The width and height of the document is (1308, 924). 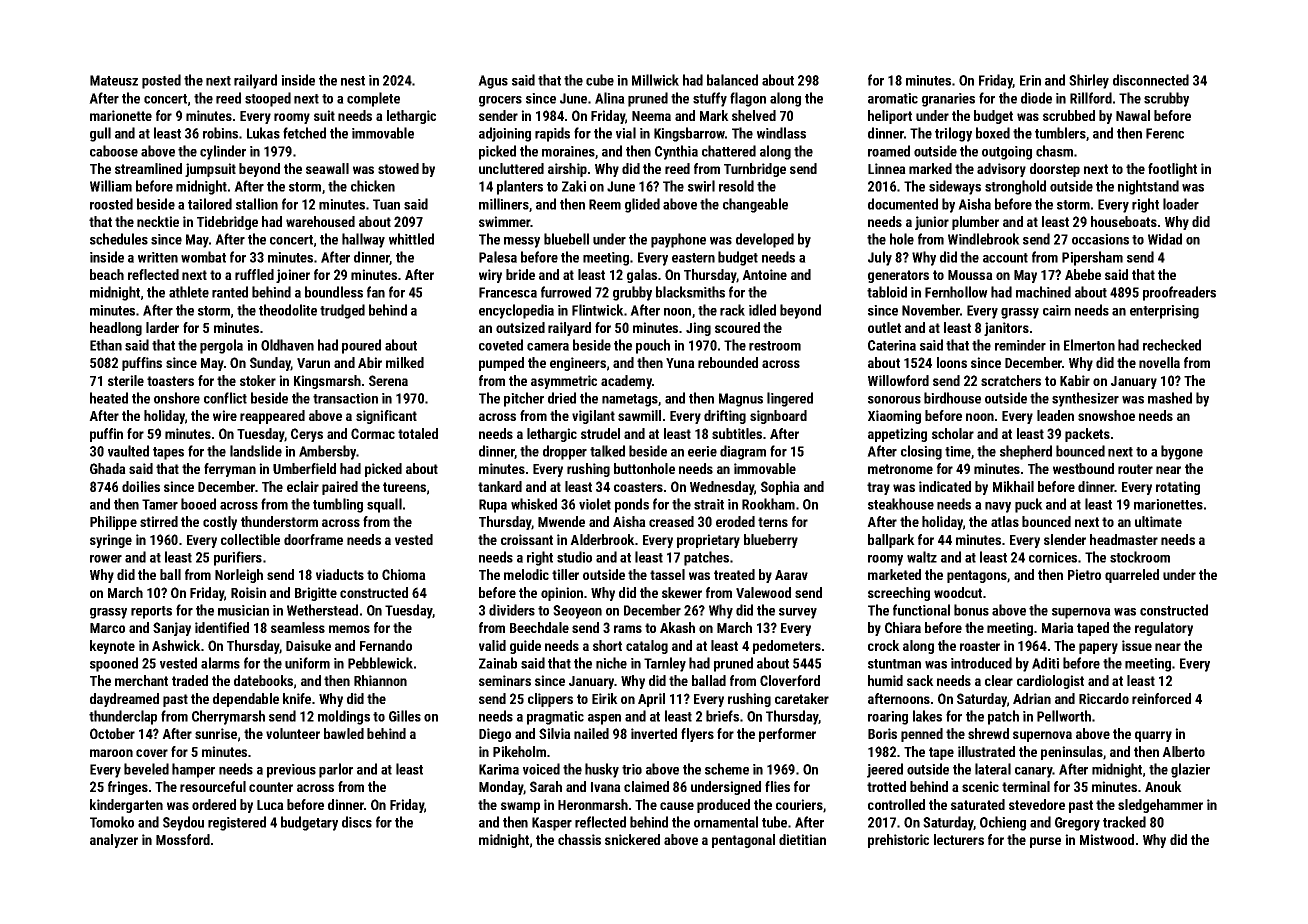 I want to click on Mateusz, so click(x=114, y=80).
